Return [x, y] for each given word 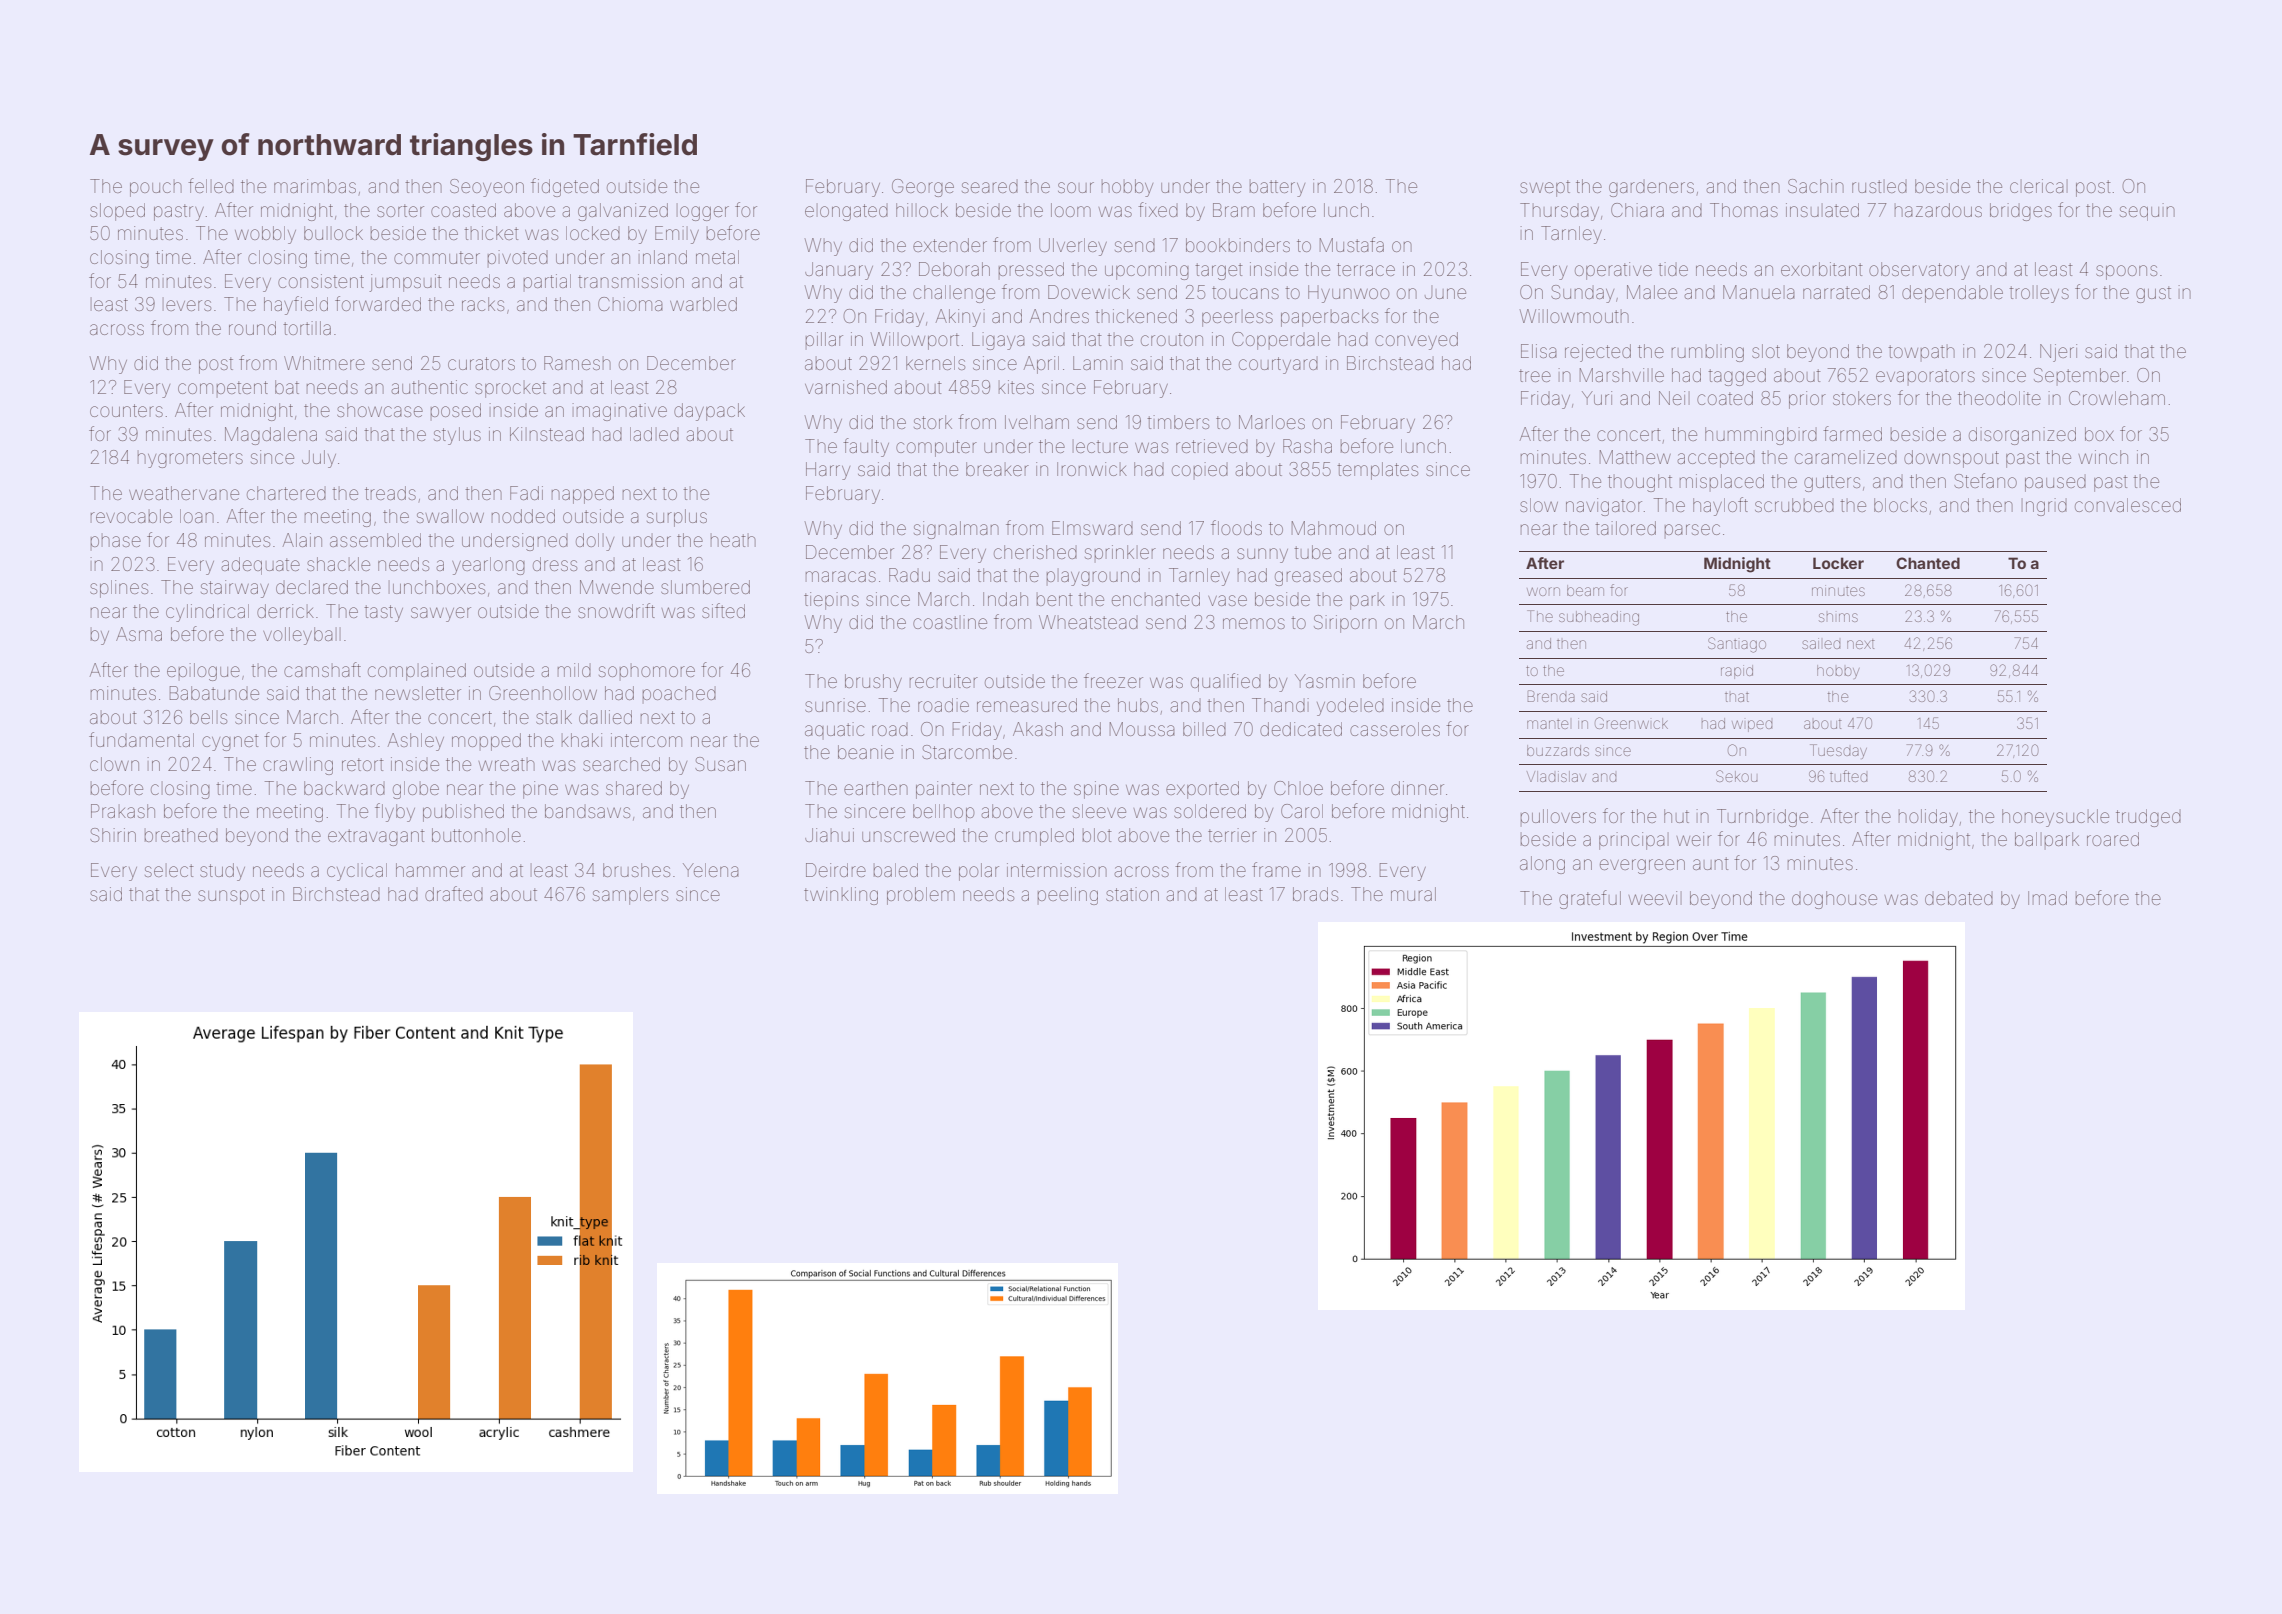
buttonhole [476, 835]
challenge [954, 294]
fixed [1158, 209]
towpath [1921, 352]
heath [733, 540]
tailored [1625, 528]
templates [1377, 471]
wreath [506, 764]
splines [119, 589]
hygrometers [190, 459]
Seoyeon [487, 188]
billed [1204, 729]
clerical [2039, 186]
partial [547, 282]
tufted [1849, 776]
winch [2103, 457]
